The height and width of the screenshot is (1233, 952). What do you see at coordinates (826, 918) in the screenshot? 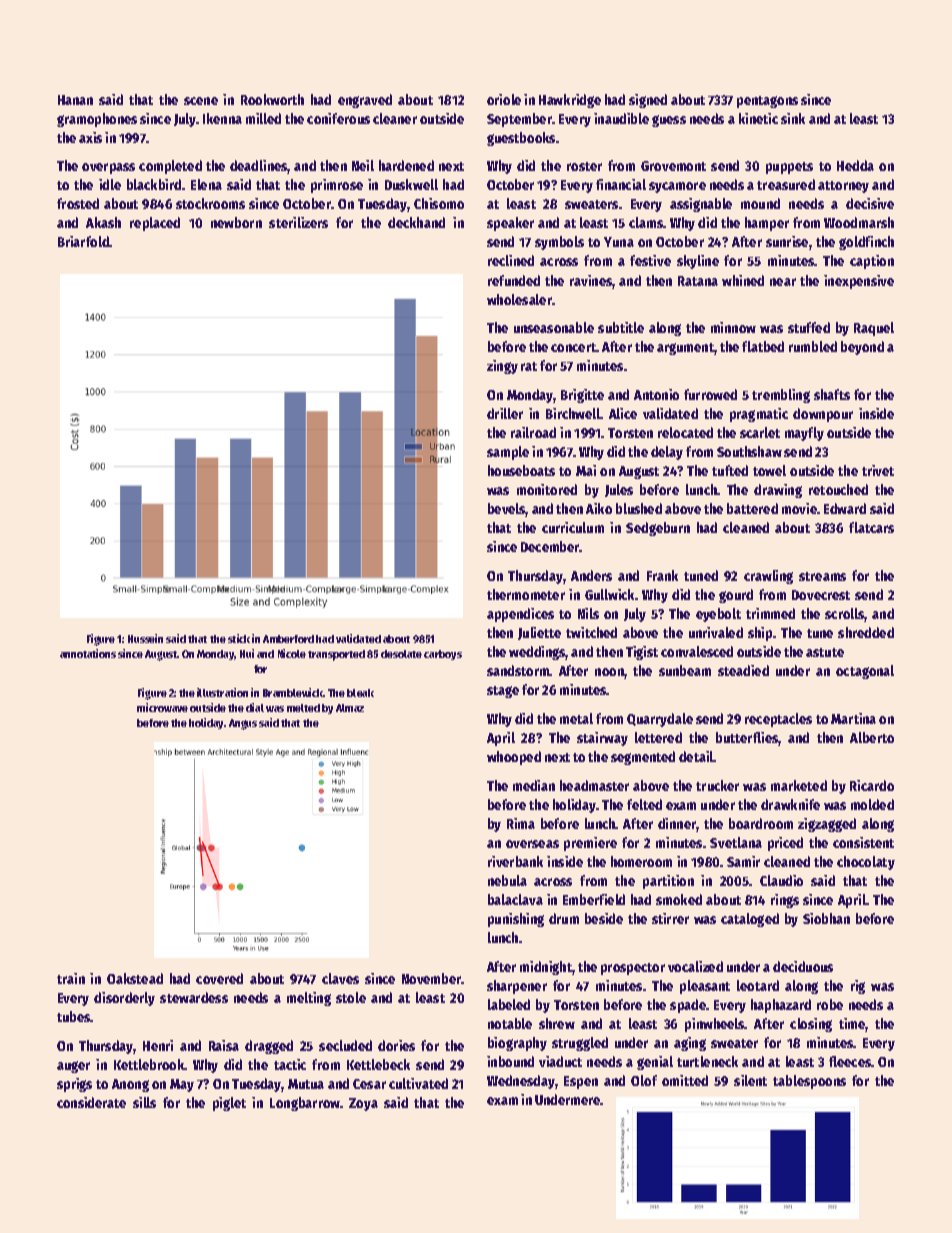
I see `Siobhan` at bounding box center [826, 918].
